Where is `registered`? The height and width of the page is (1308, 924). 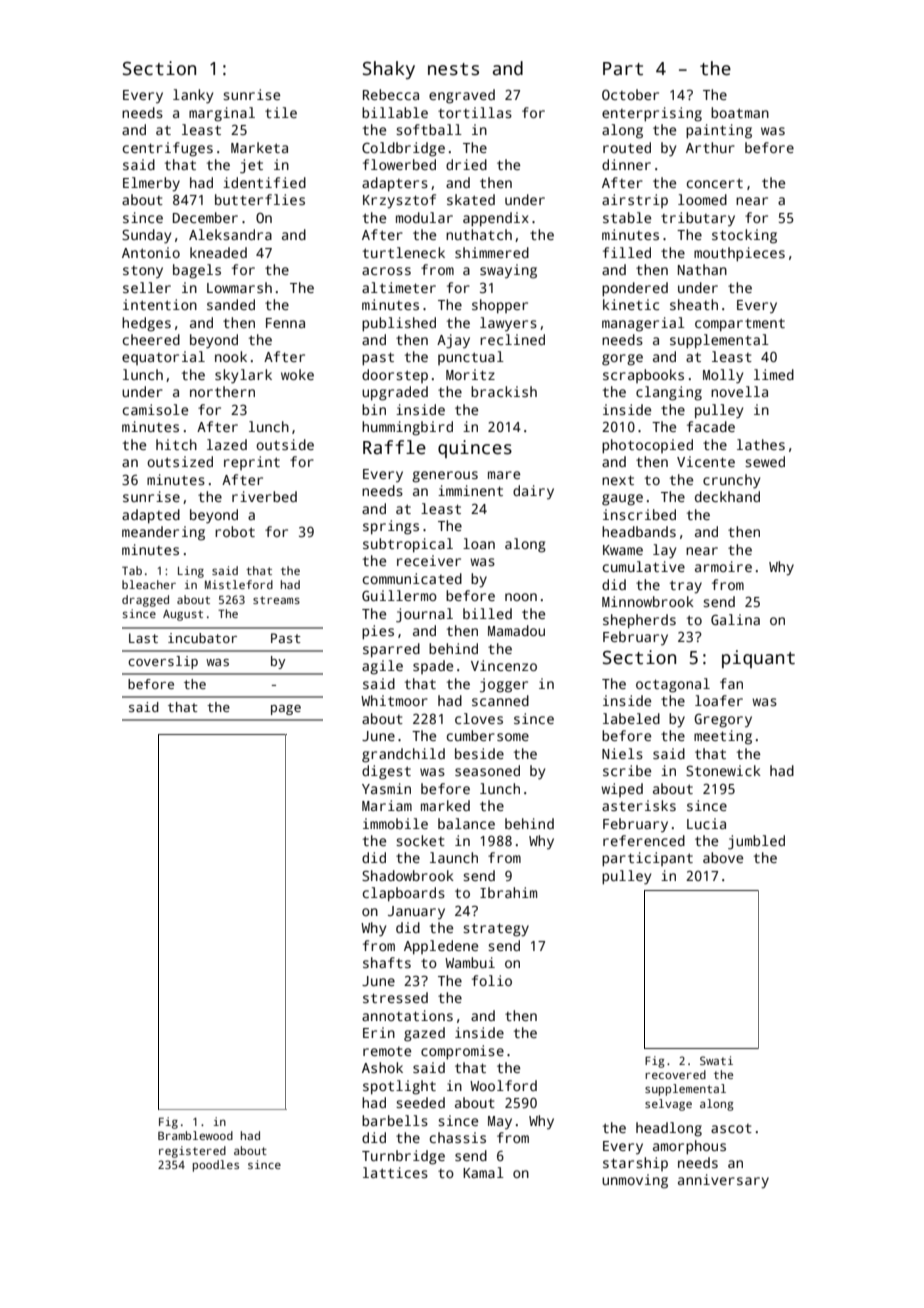 registered is located at coordinates (192, 1152).
